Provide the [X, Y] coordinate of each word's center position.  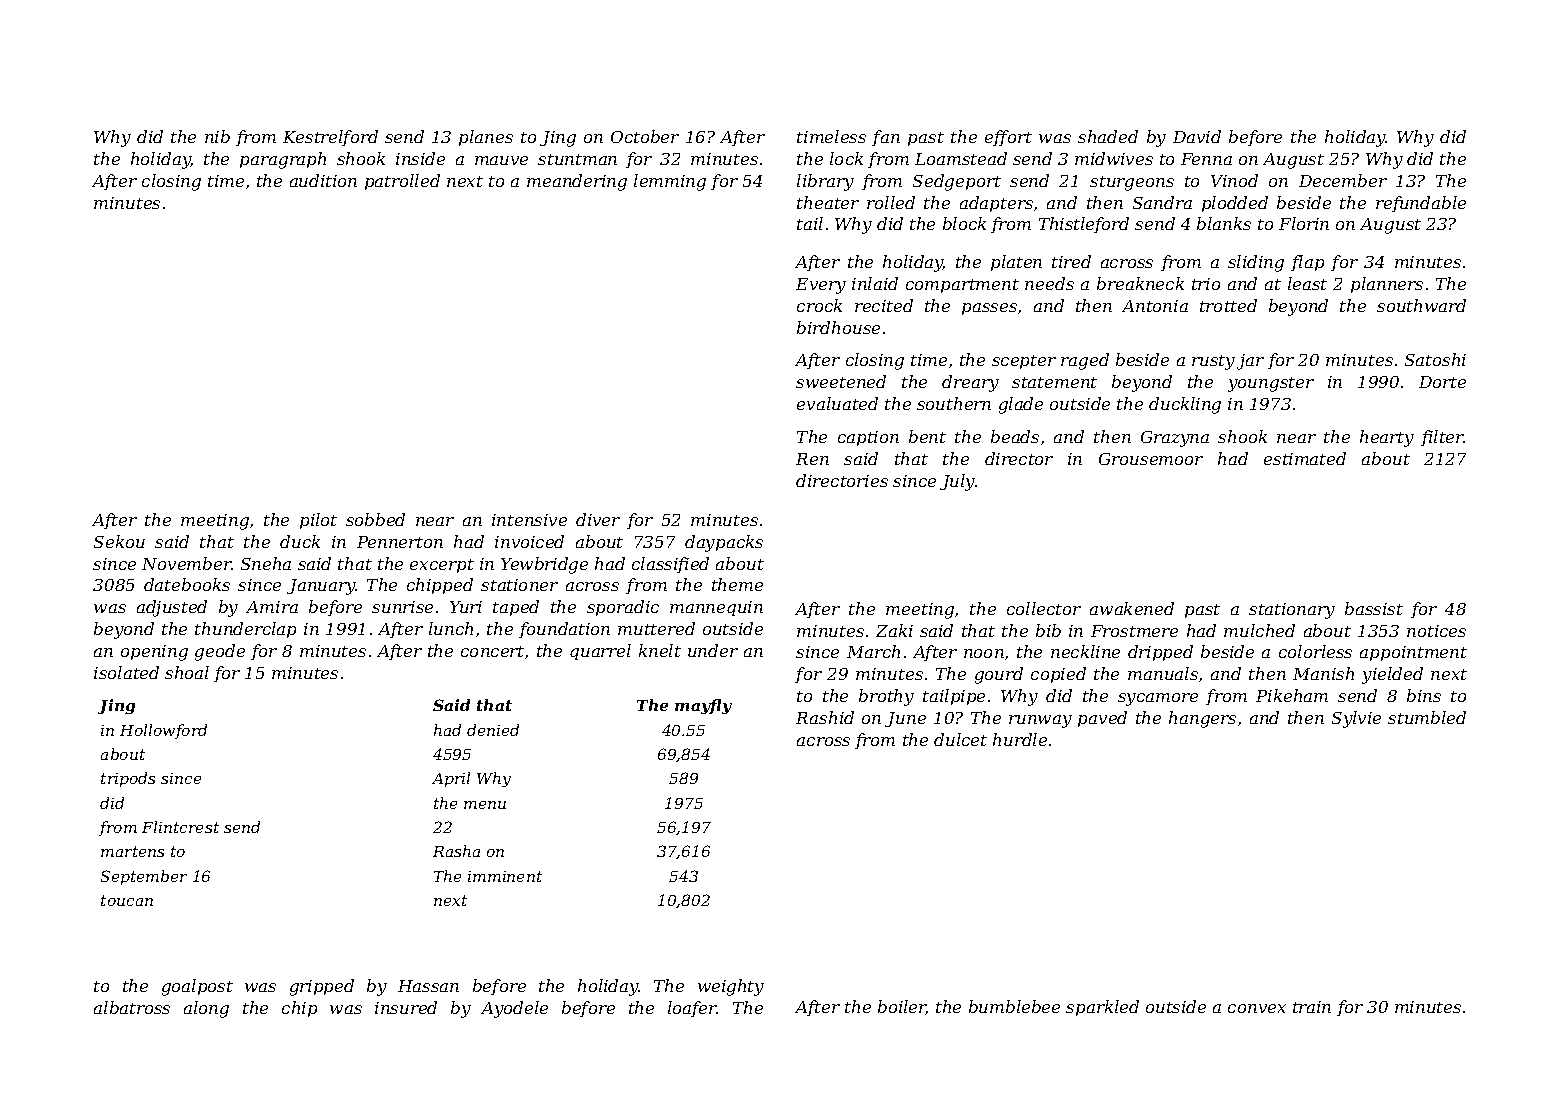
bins [1424, 695]
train [1312, 1007]
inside [420, 158]
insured [406, 1007]
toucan [127, 900]
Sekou [119, 541]
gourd [999, 675]
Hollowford [163, 731]
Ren [812, 459]
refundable [1421, 204]
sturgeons [1132, 183]
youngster [1271, 384]
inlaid [875, 283]
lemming [670, 182]
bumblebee [1014, 1006]
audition [323, 180]
